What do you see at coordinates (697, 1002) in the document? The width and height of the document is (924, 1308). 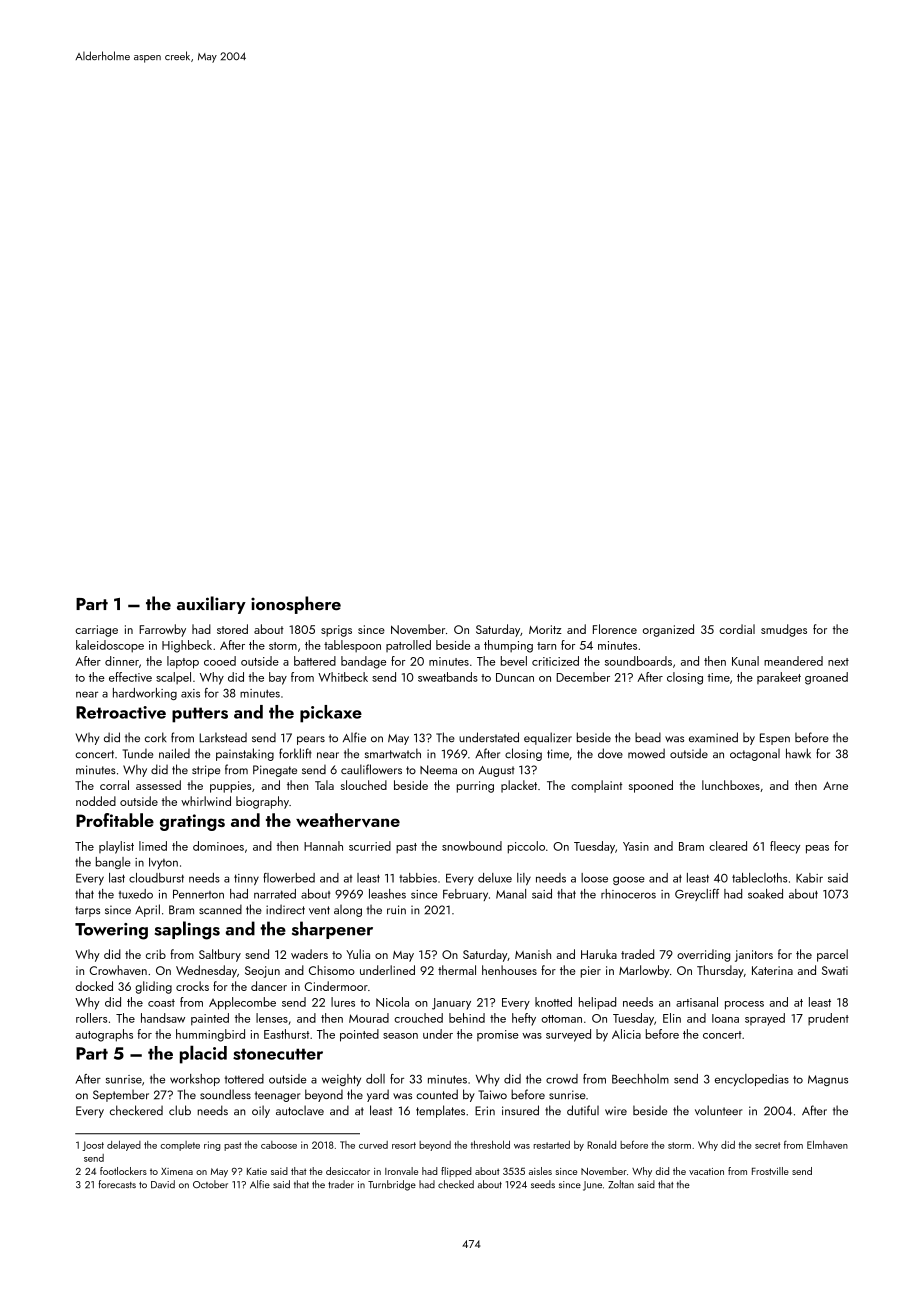 I see `artisanal` at bounding box center [697, 1002].
